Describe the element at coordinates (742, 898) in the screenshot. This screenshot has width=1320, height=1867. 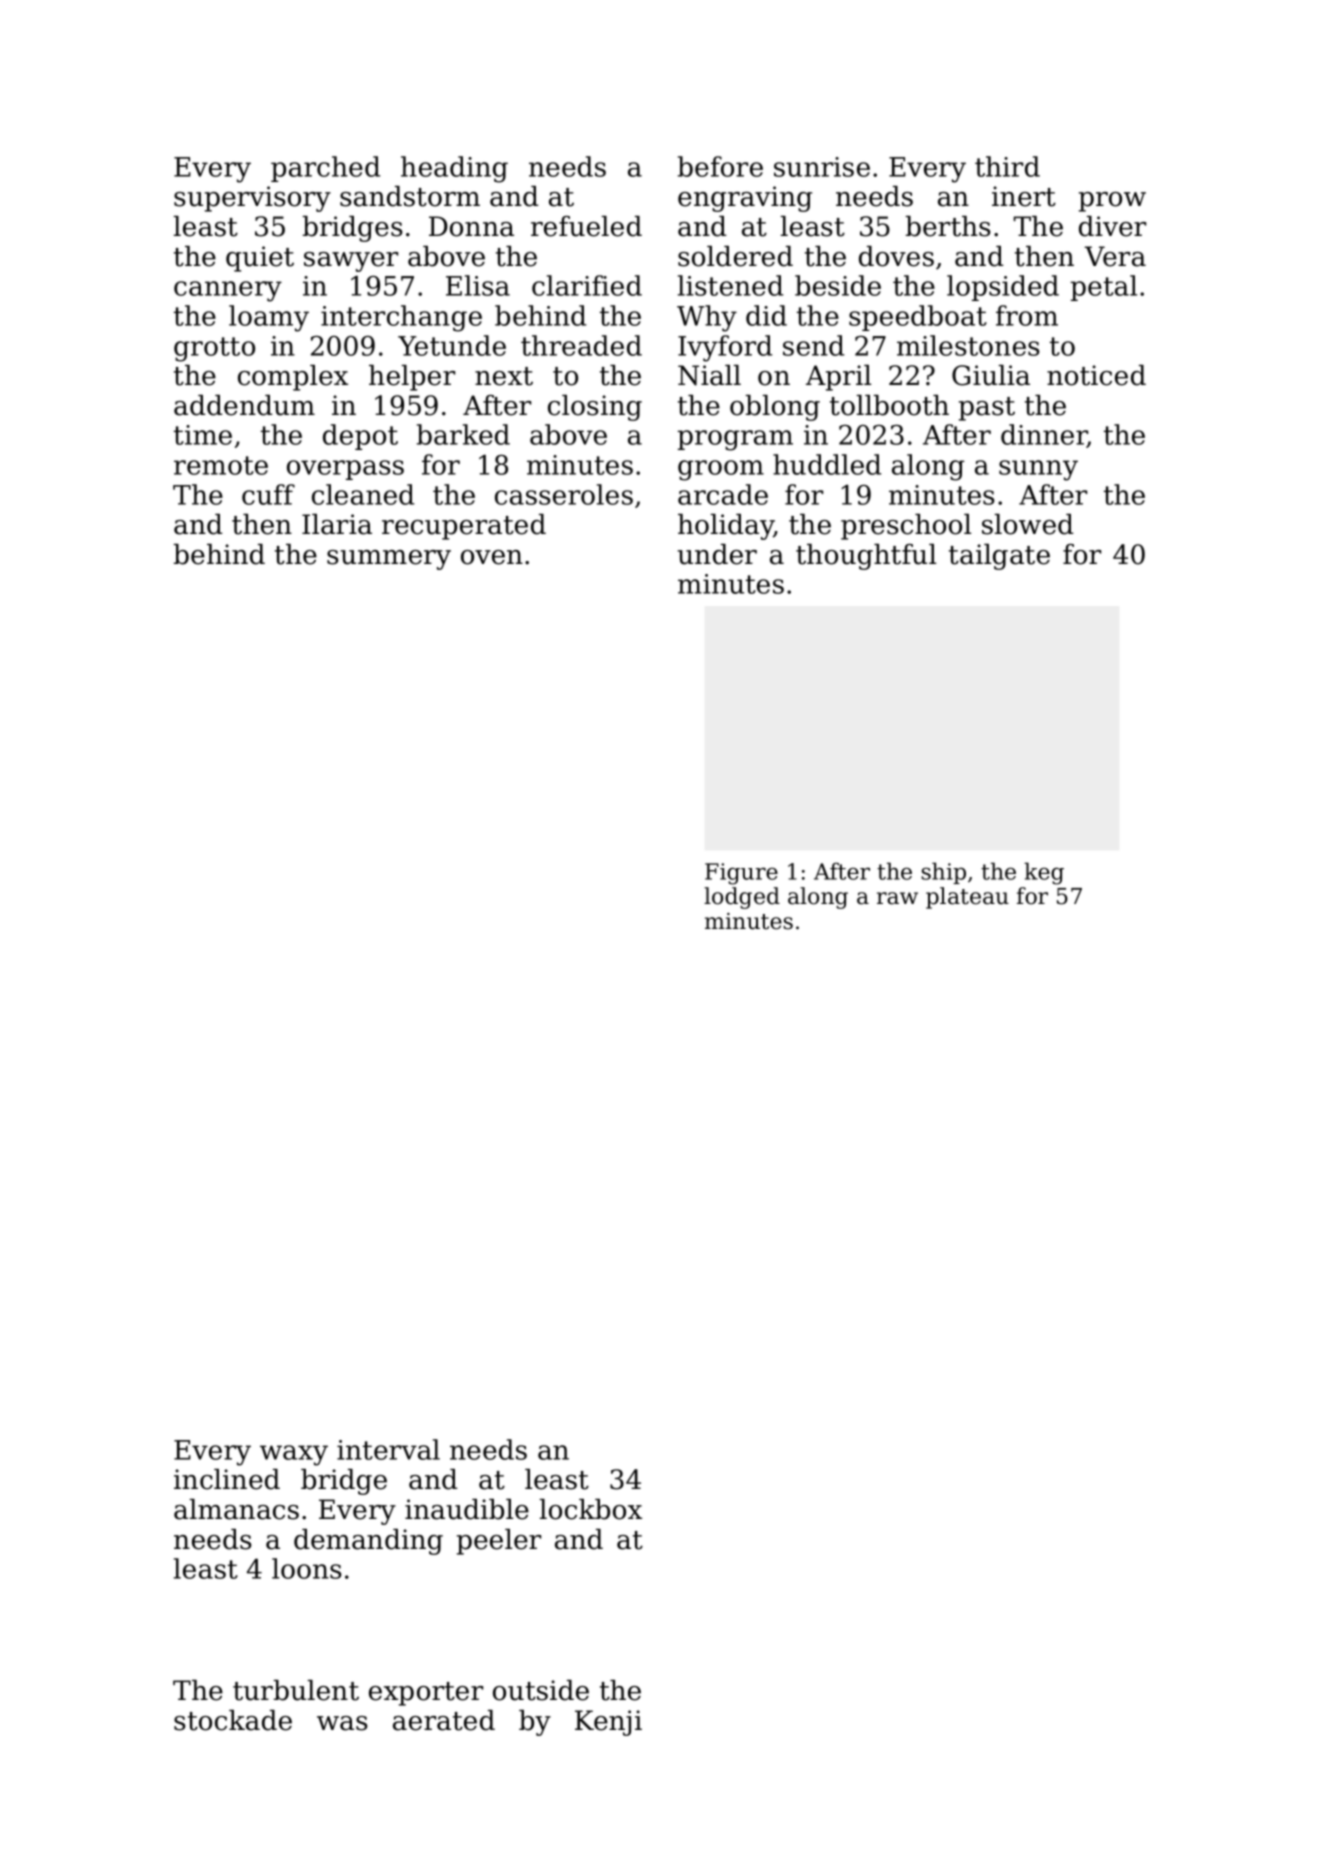
I see `lodged` at that location.
